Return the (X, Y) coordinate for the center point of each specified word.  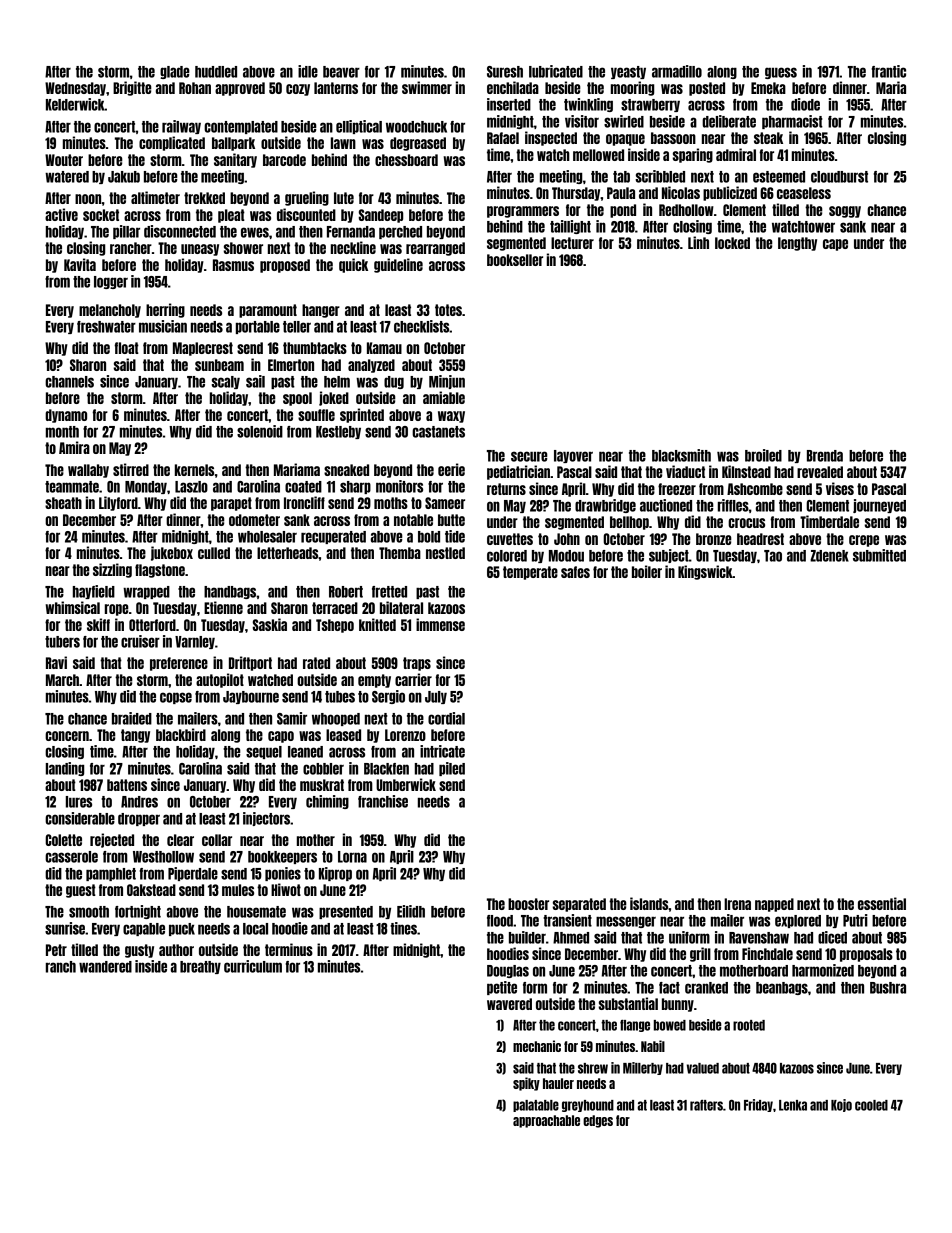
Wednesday (75, 89)
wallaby (88, 471)
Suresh (505, 72)
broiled (763, 455)
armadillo (677, 71)
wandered (105, 967)
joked (334, 398)
